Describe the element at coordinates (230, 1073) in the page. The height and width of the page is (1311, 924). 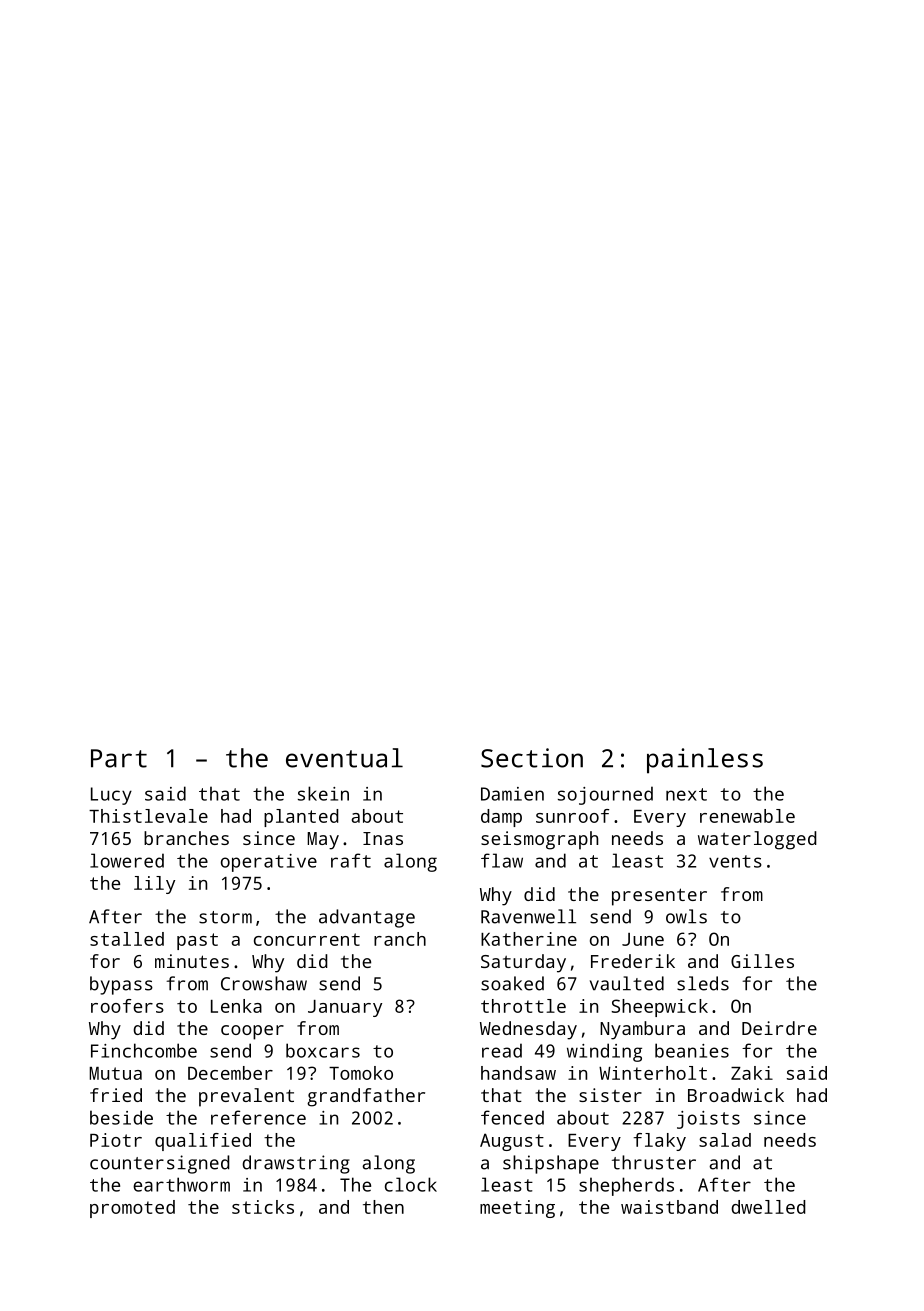
I see `December` at that location.
